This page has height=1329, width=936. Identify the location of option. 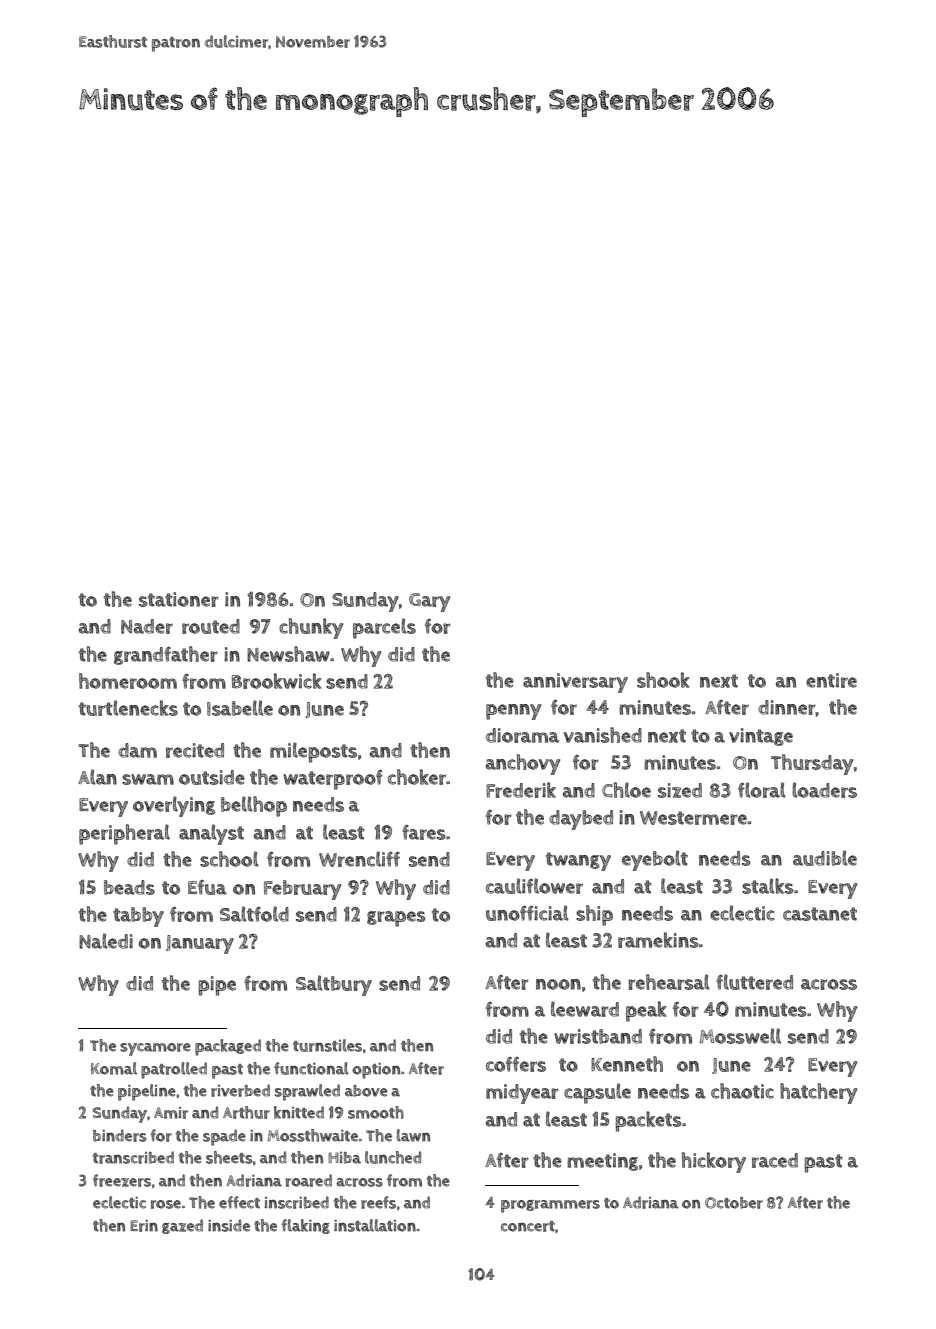
(376, 1070).
